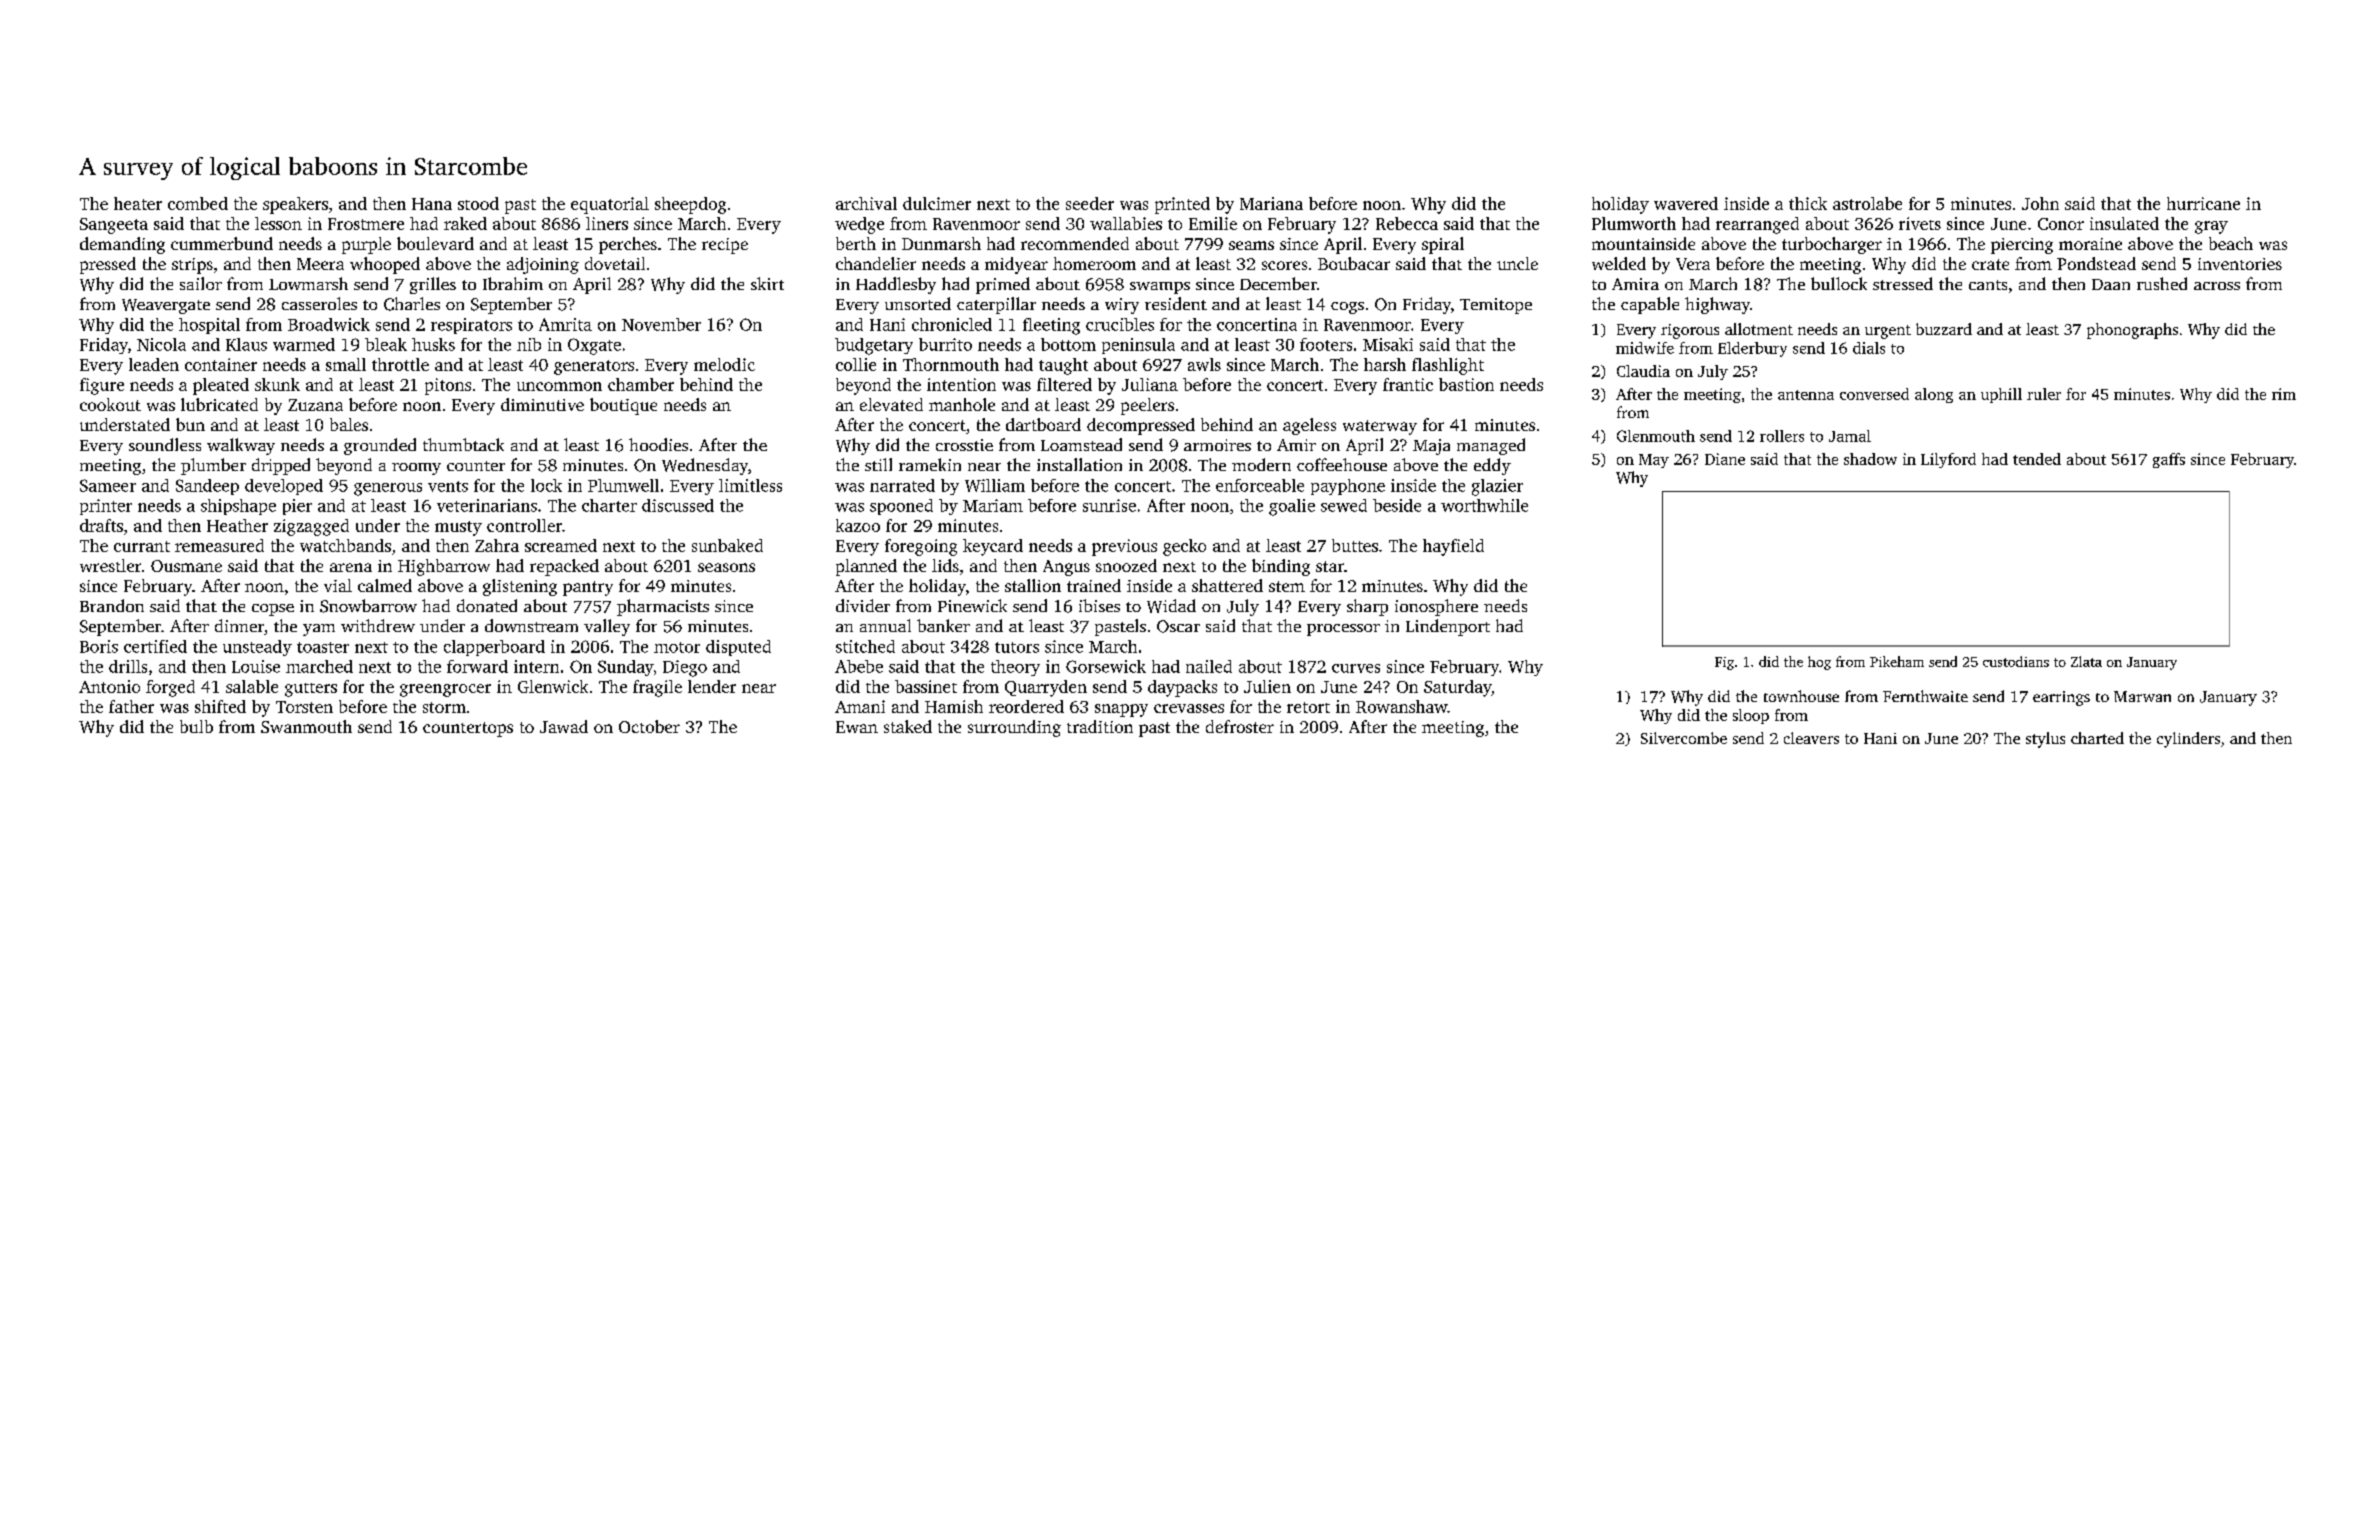  Describe the element at coordinates (1944, 329) in the screenshot. I see `buzzard` at that location.
